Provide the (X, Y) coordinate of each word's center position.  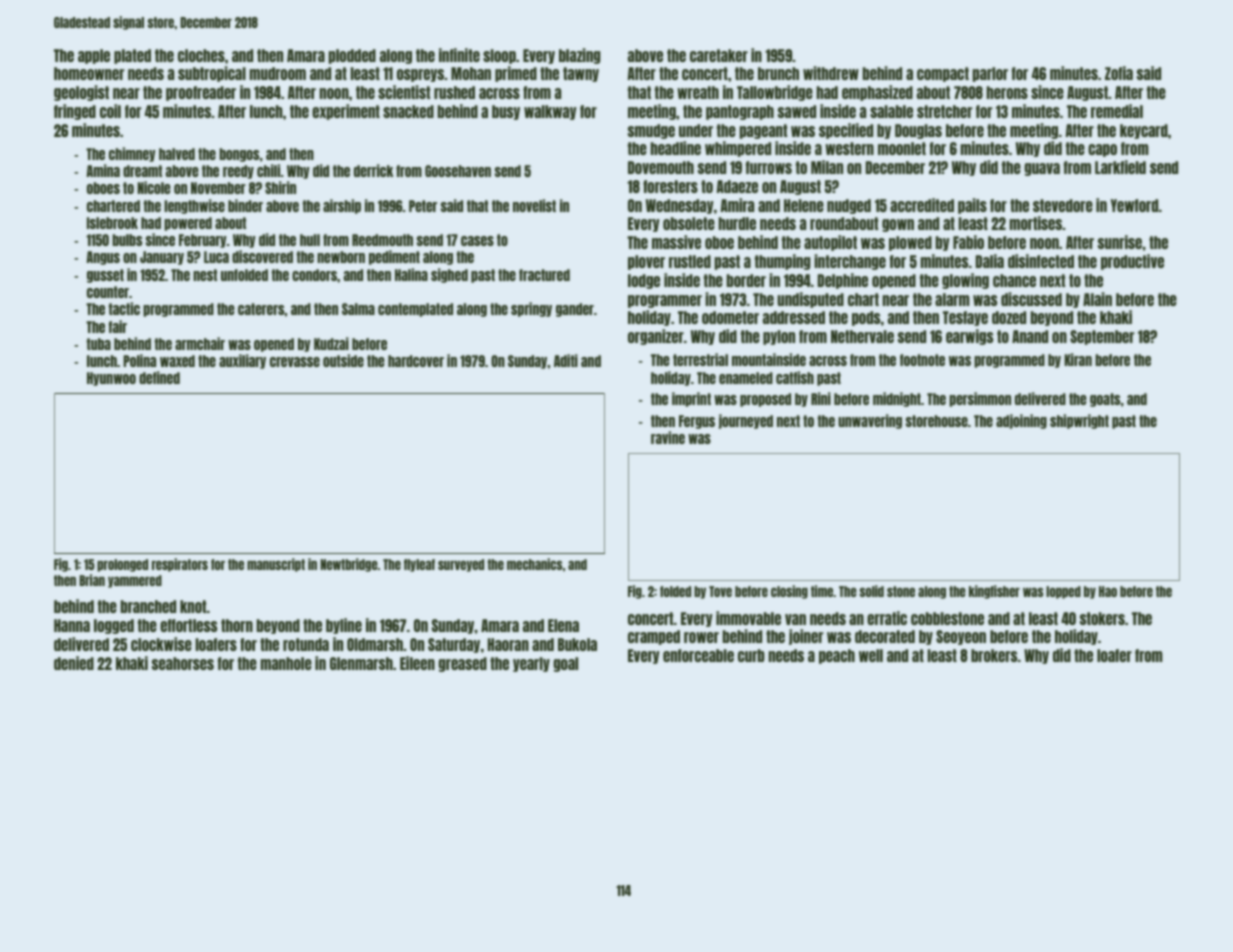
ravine (668, 437)
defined (159, 377)
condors (314, 275)
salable (891, 111)
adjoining (1021, 421)
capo (1102, 150)
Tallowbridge (775, 93)
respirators (180, 565)
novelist (534, 205)
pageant (763, 131)
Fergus (697, 422)
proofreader (201, 93)
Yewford (1134, 205)
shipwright (1079, 421)
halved (177, 154)
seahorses (183, 663)
